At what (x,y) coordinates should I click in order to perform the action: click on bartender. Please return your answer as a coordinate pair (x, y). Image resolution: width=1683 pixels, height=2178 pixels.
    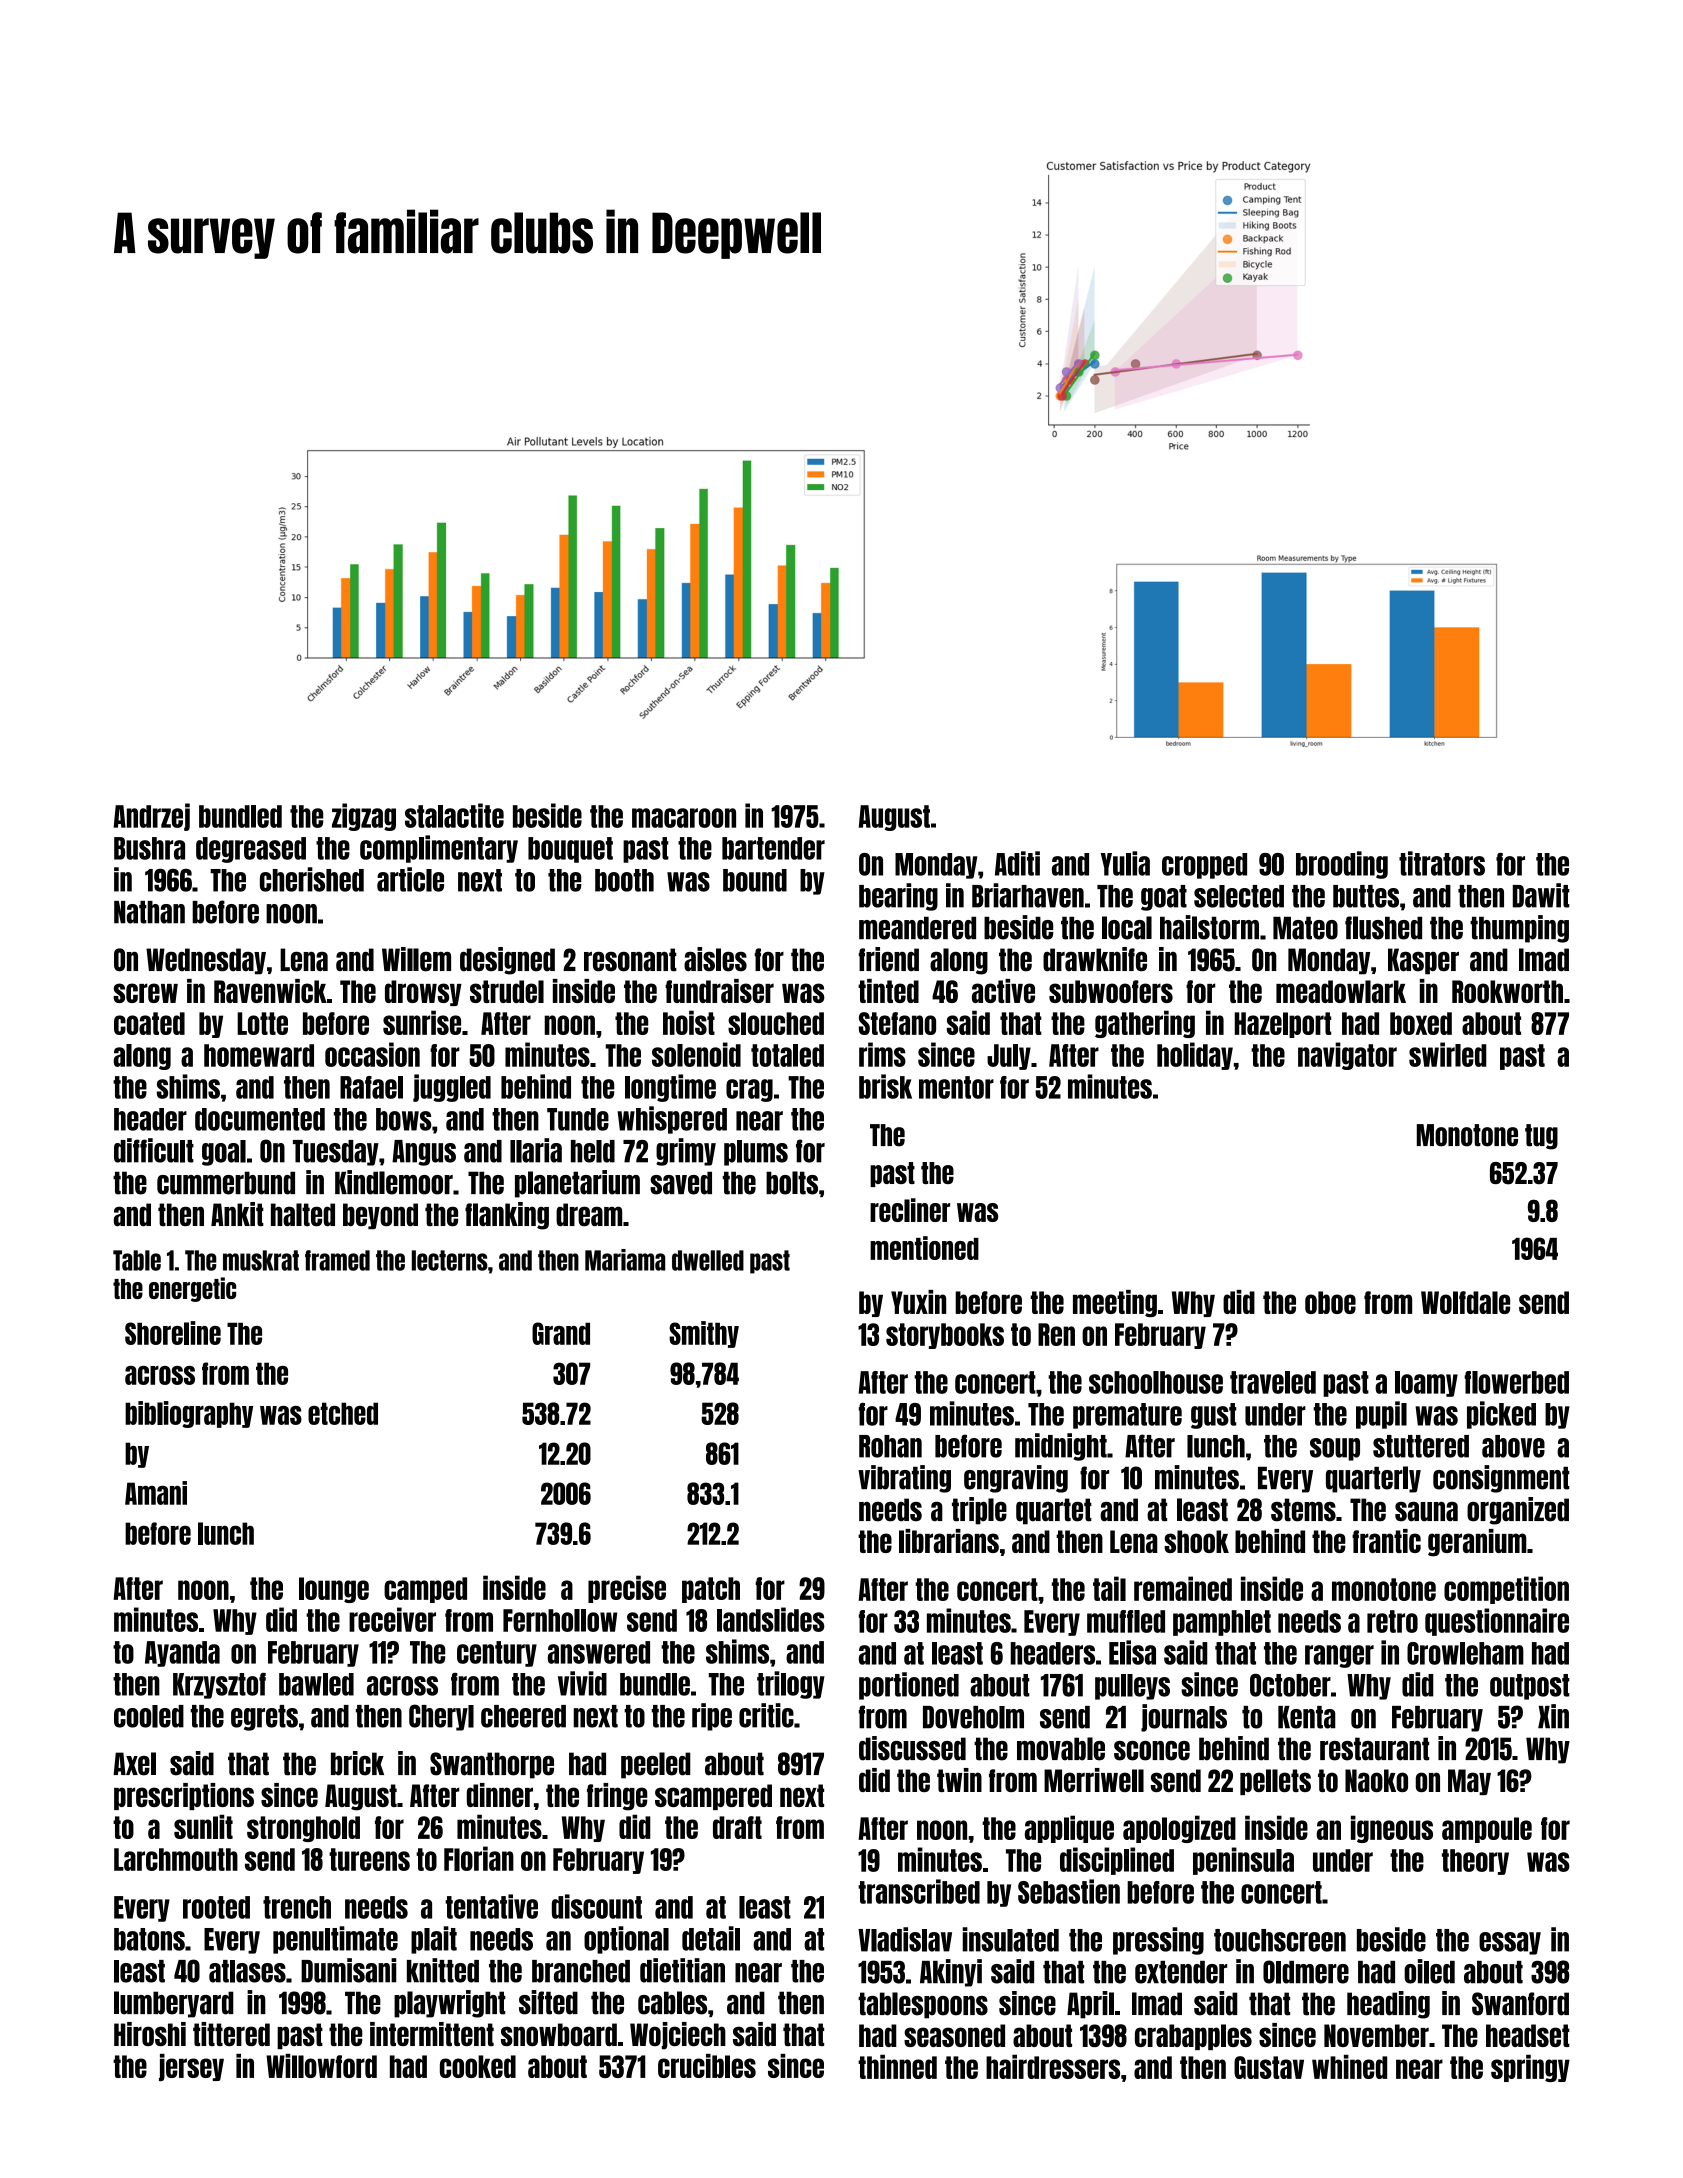
    Looking at the image, I should click on (773, 848).
